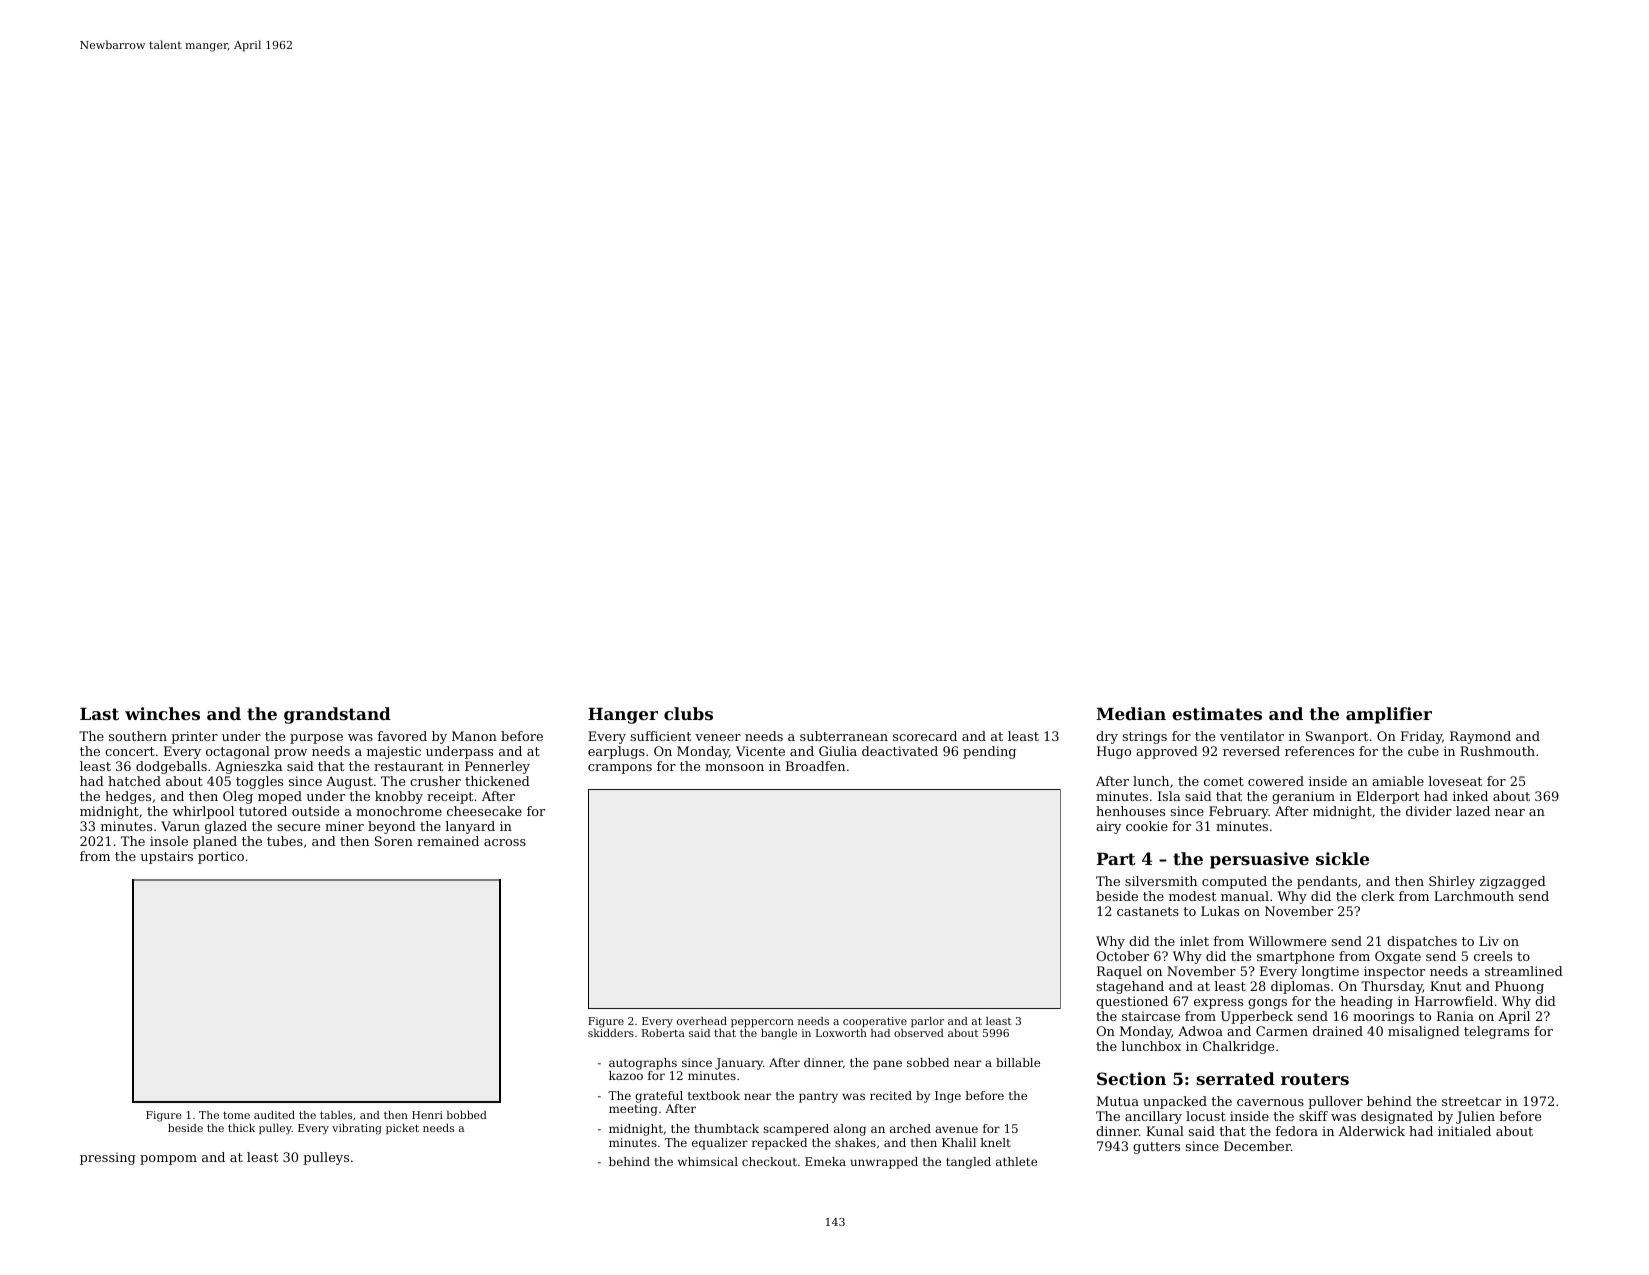 Image resolution: width=1649 pixels, height=1275 pixels. Describe the element at coordinates (108, 1158) in the screenshot. I see `pressing` at that location.
